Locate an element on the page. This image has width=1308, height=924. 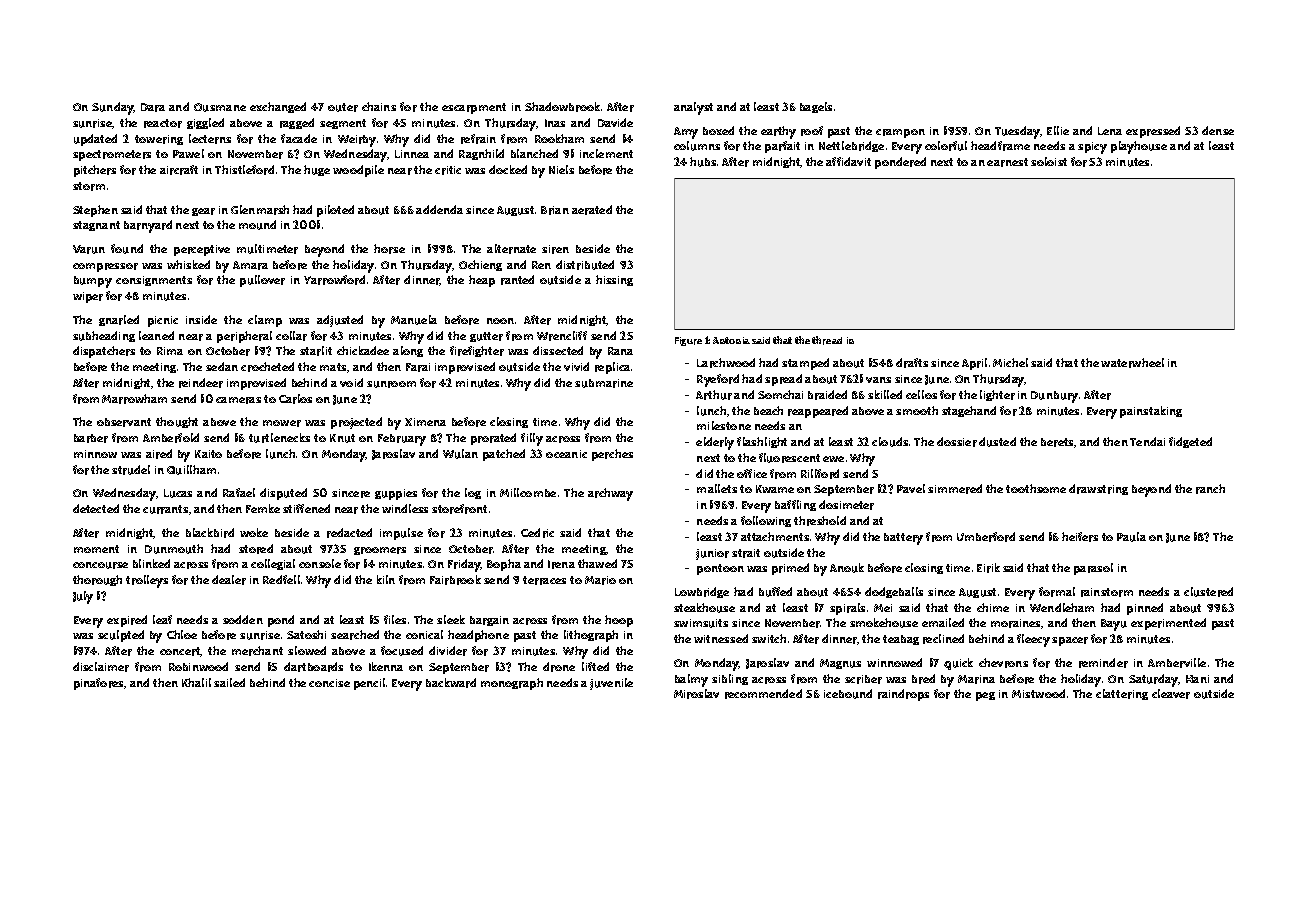
storefront is located at coordinates (459, 509).
